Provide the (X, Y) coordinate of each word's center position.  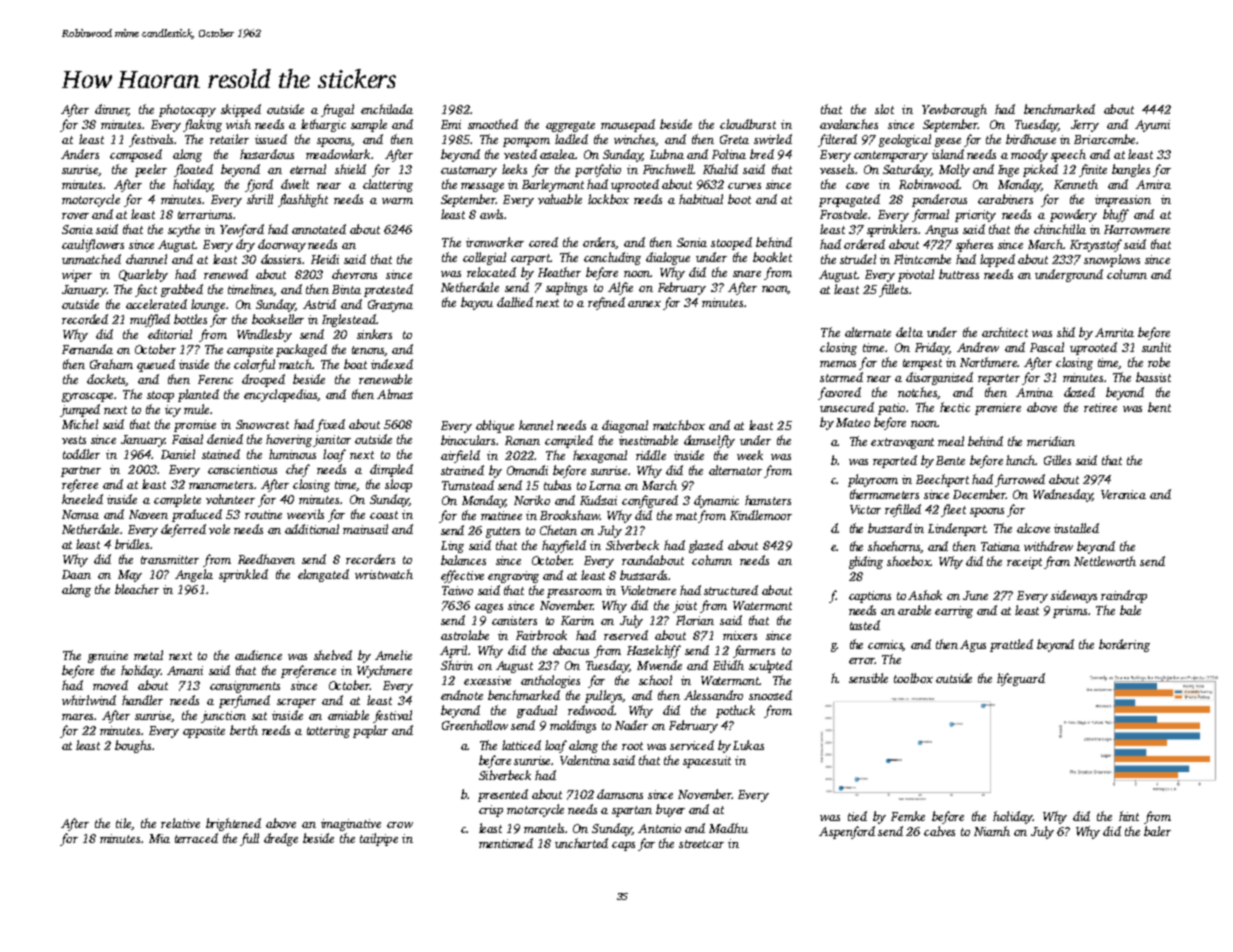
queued (156, 365)
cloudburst (748, 124)
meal (951, 441)
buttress (959, 274)
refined (606, 303)
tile (123, 823)
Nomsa (80, 514)
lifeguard (1021, 679)
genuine (108, 657)
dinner (112, 110)
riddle (651, 455)
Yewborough (954, 110)
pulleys (603, 696)
